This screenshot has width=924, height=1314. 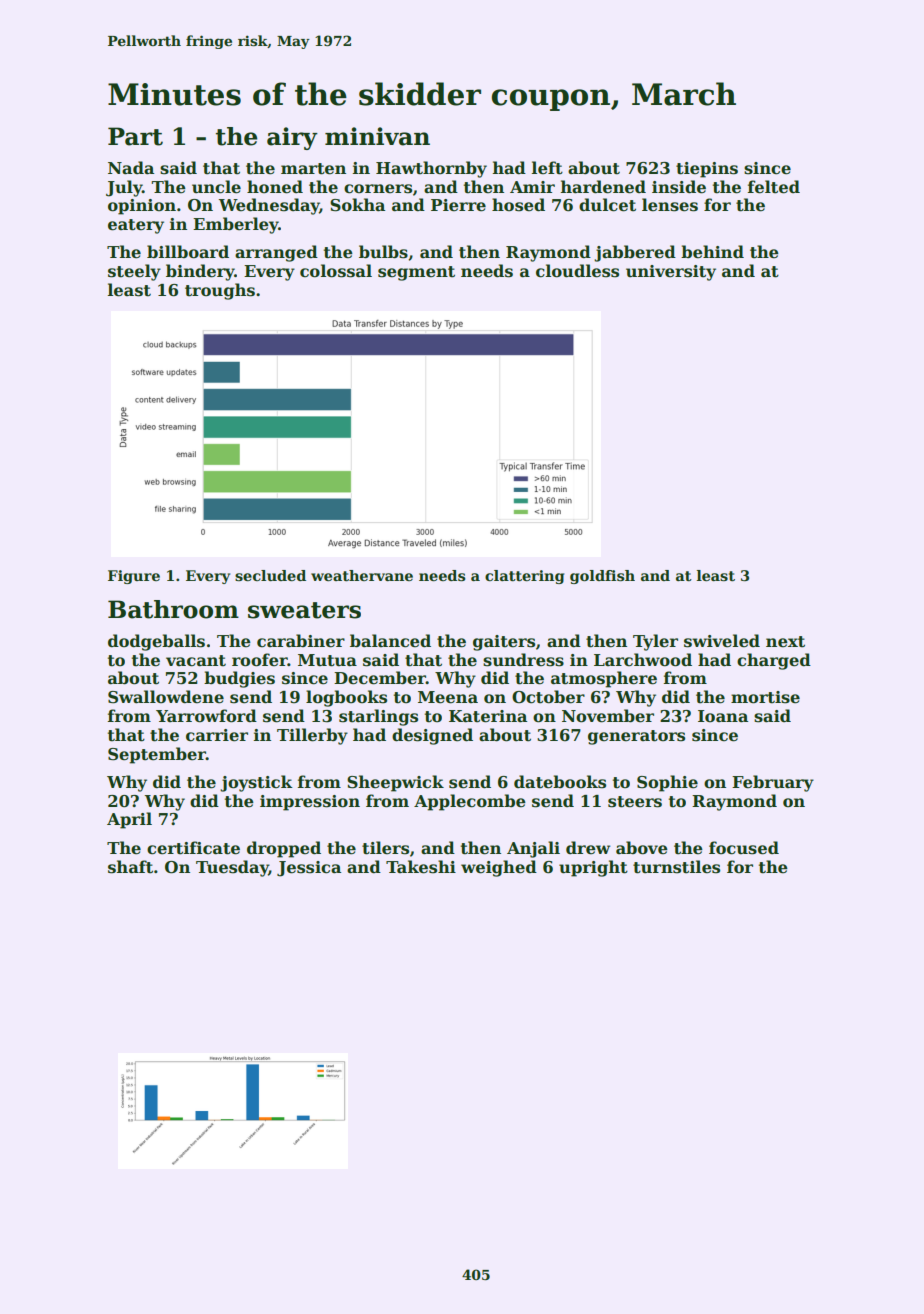 What do you see at coordinates (744, 848) in the screenshot?
I see `focused` at bounding box center [744, 848].
